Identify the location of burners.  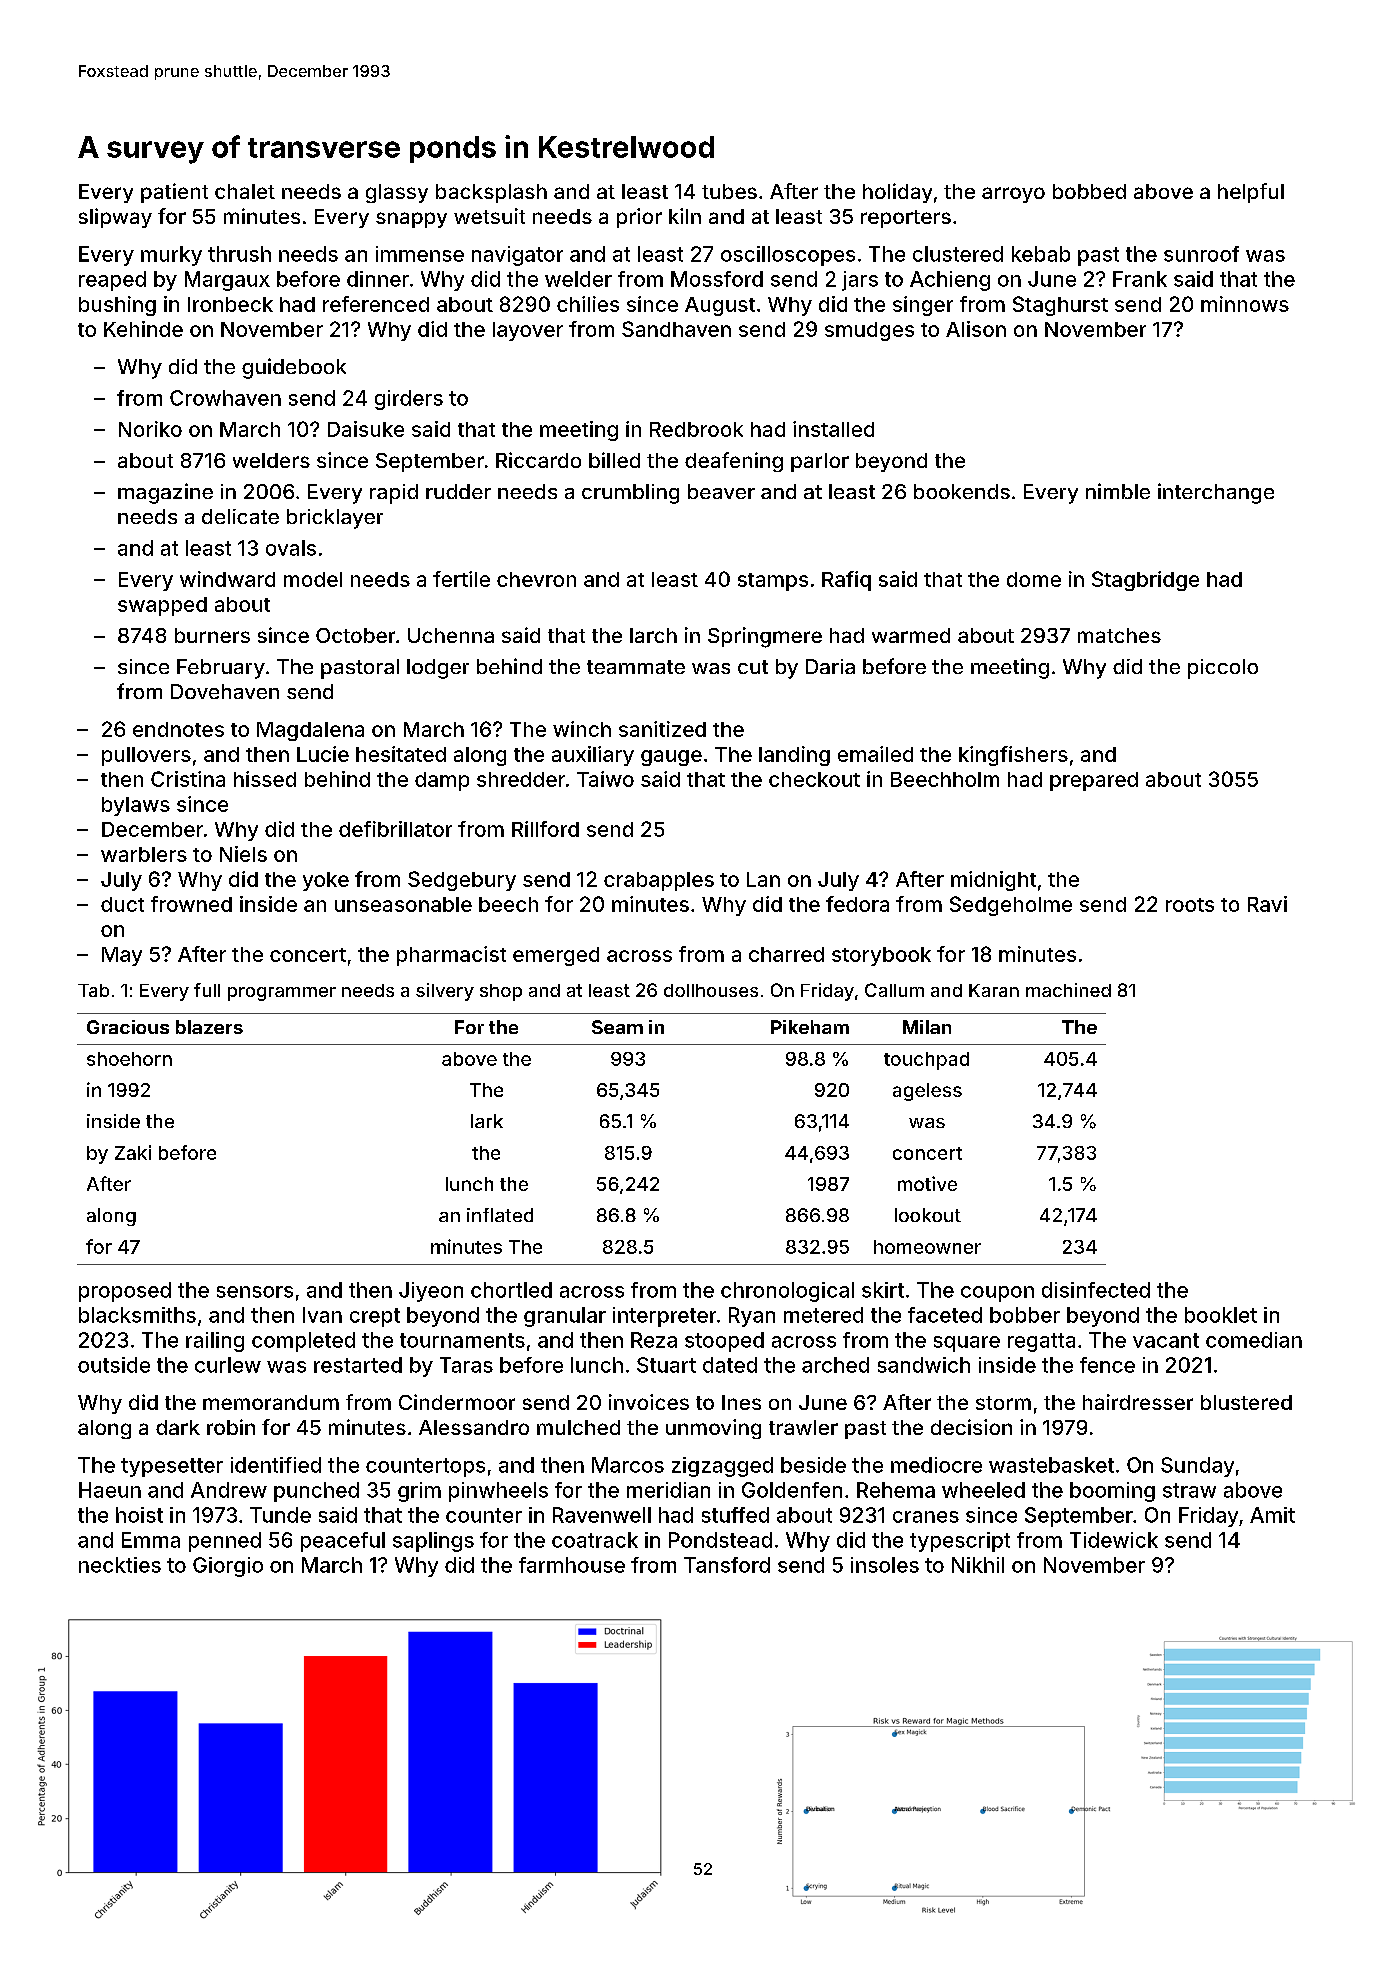
(212, 635).
